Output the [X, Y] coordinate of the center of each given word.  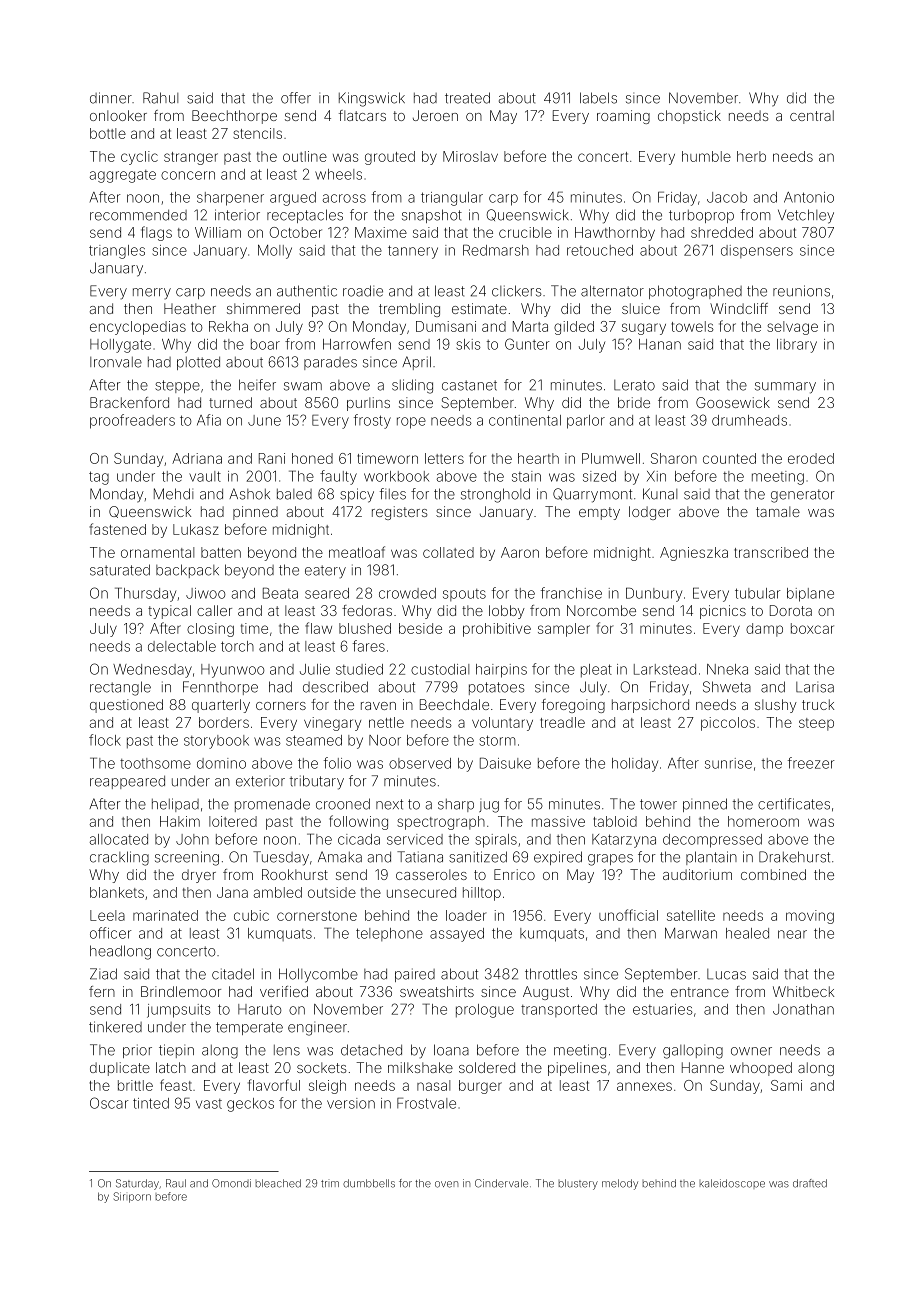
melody [620, 1184]
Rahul [160, 98]
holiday [635, 765]
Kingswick [372, 99]
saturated [120, 570]
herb [751, 156]
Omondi [231, 1183]
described [335, 687]
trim [330, 1183]
